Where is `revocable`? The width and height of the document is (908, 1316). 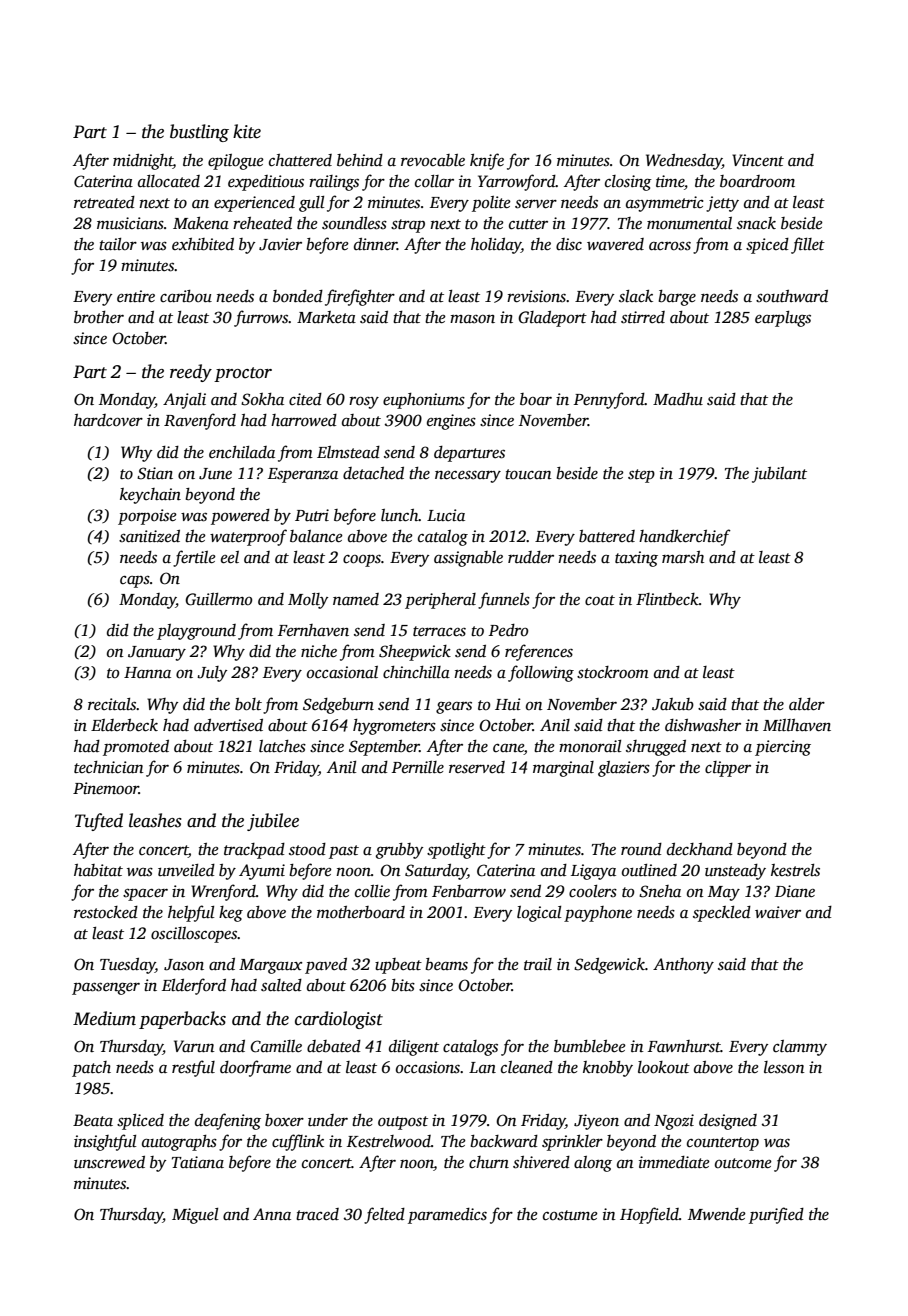
revocable is located at coordinates (433, 160).
